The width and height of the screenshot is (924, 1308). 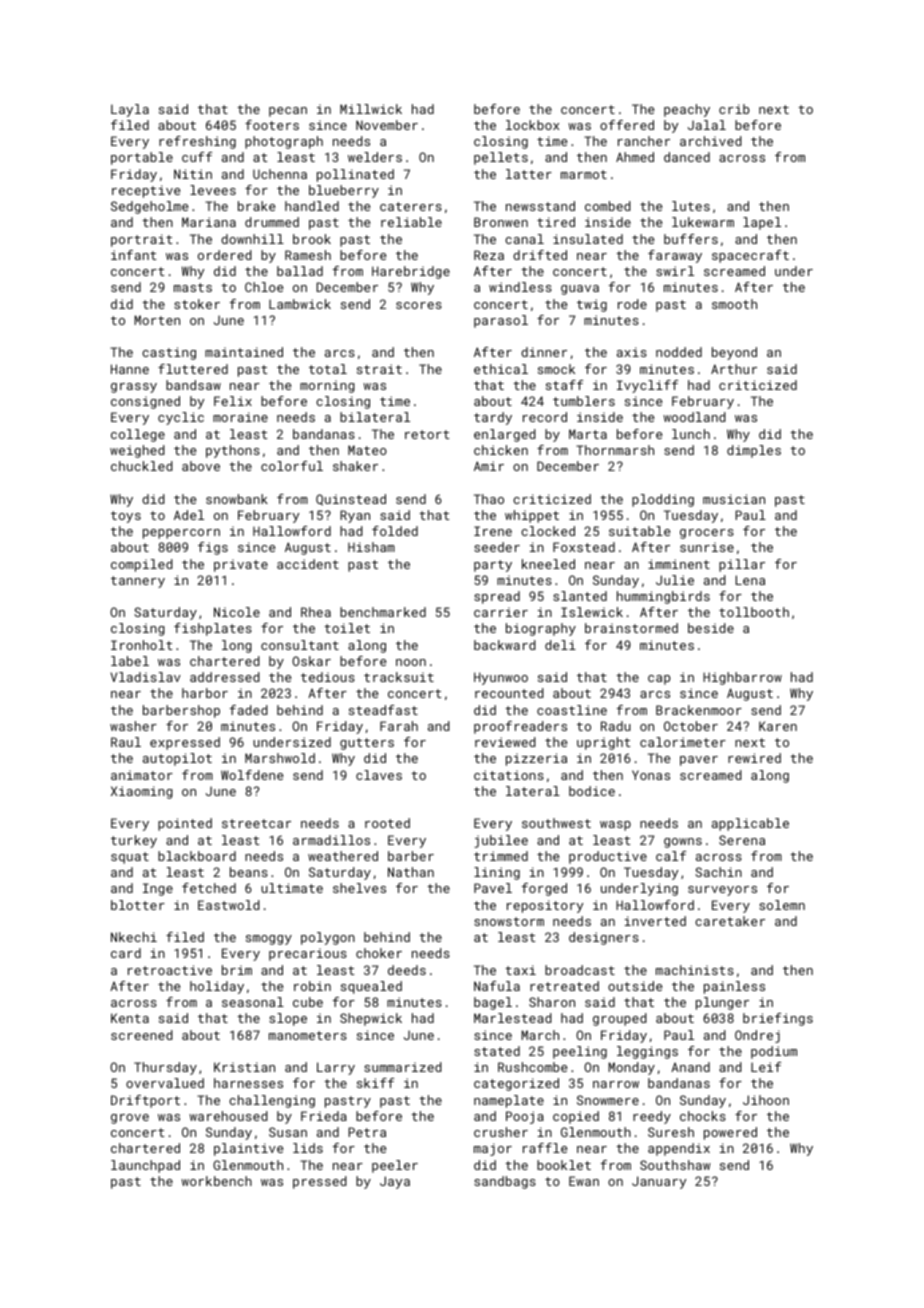 I want to click on gutters, so click(x=367, y=744).
